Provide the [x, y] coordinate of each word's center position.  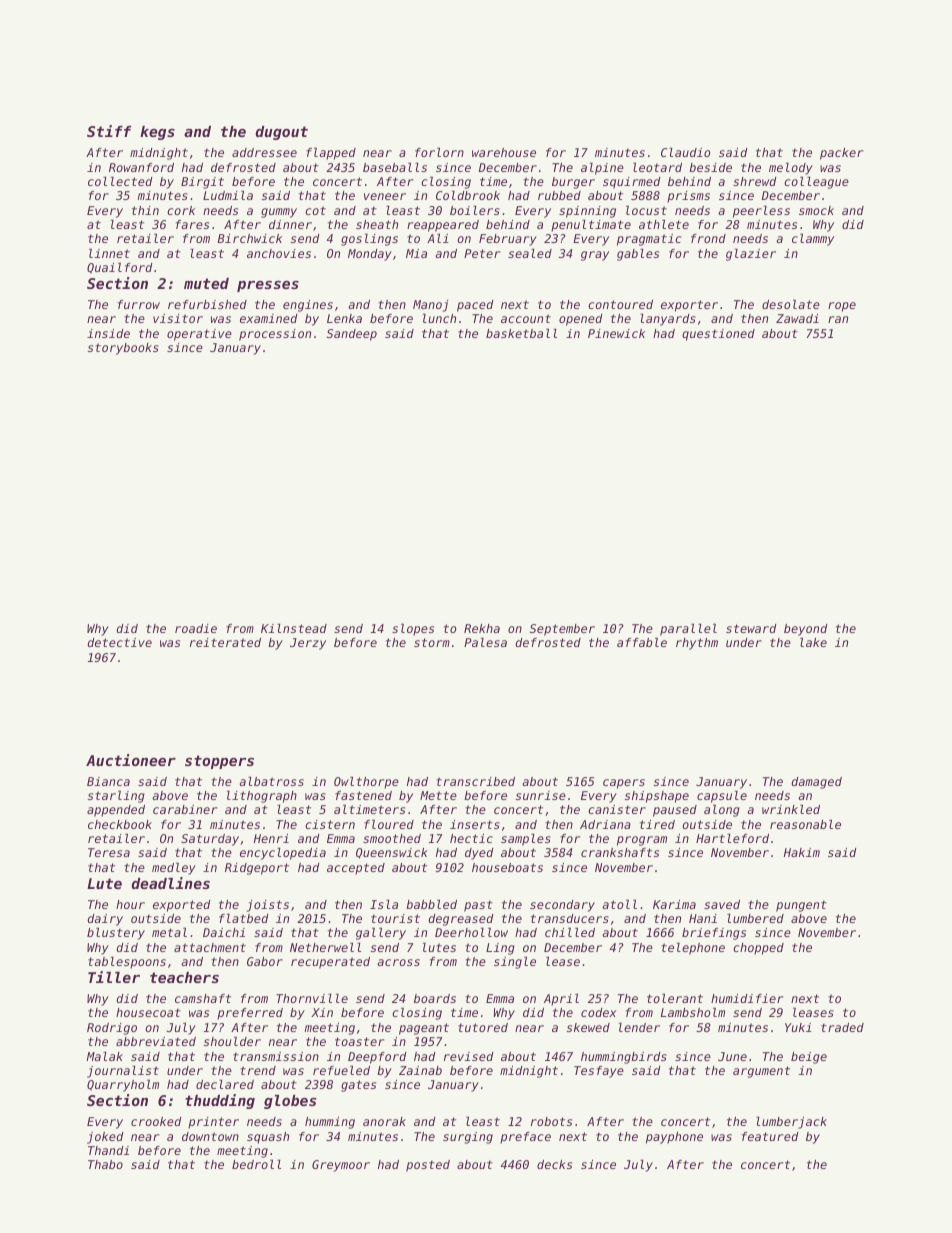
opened [580, 320]
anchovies [279, 253]
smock [816, 210]
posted [428, 1166]
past [478, 906]
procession [275, 335]
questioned [718, 335]
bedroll [256, 1164]
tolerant [675, 998]
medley [174, 869]
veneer [385, 196]
